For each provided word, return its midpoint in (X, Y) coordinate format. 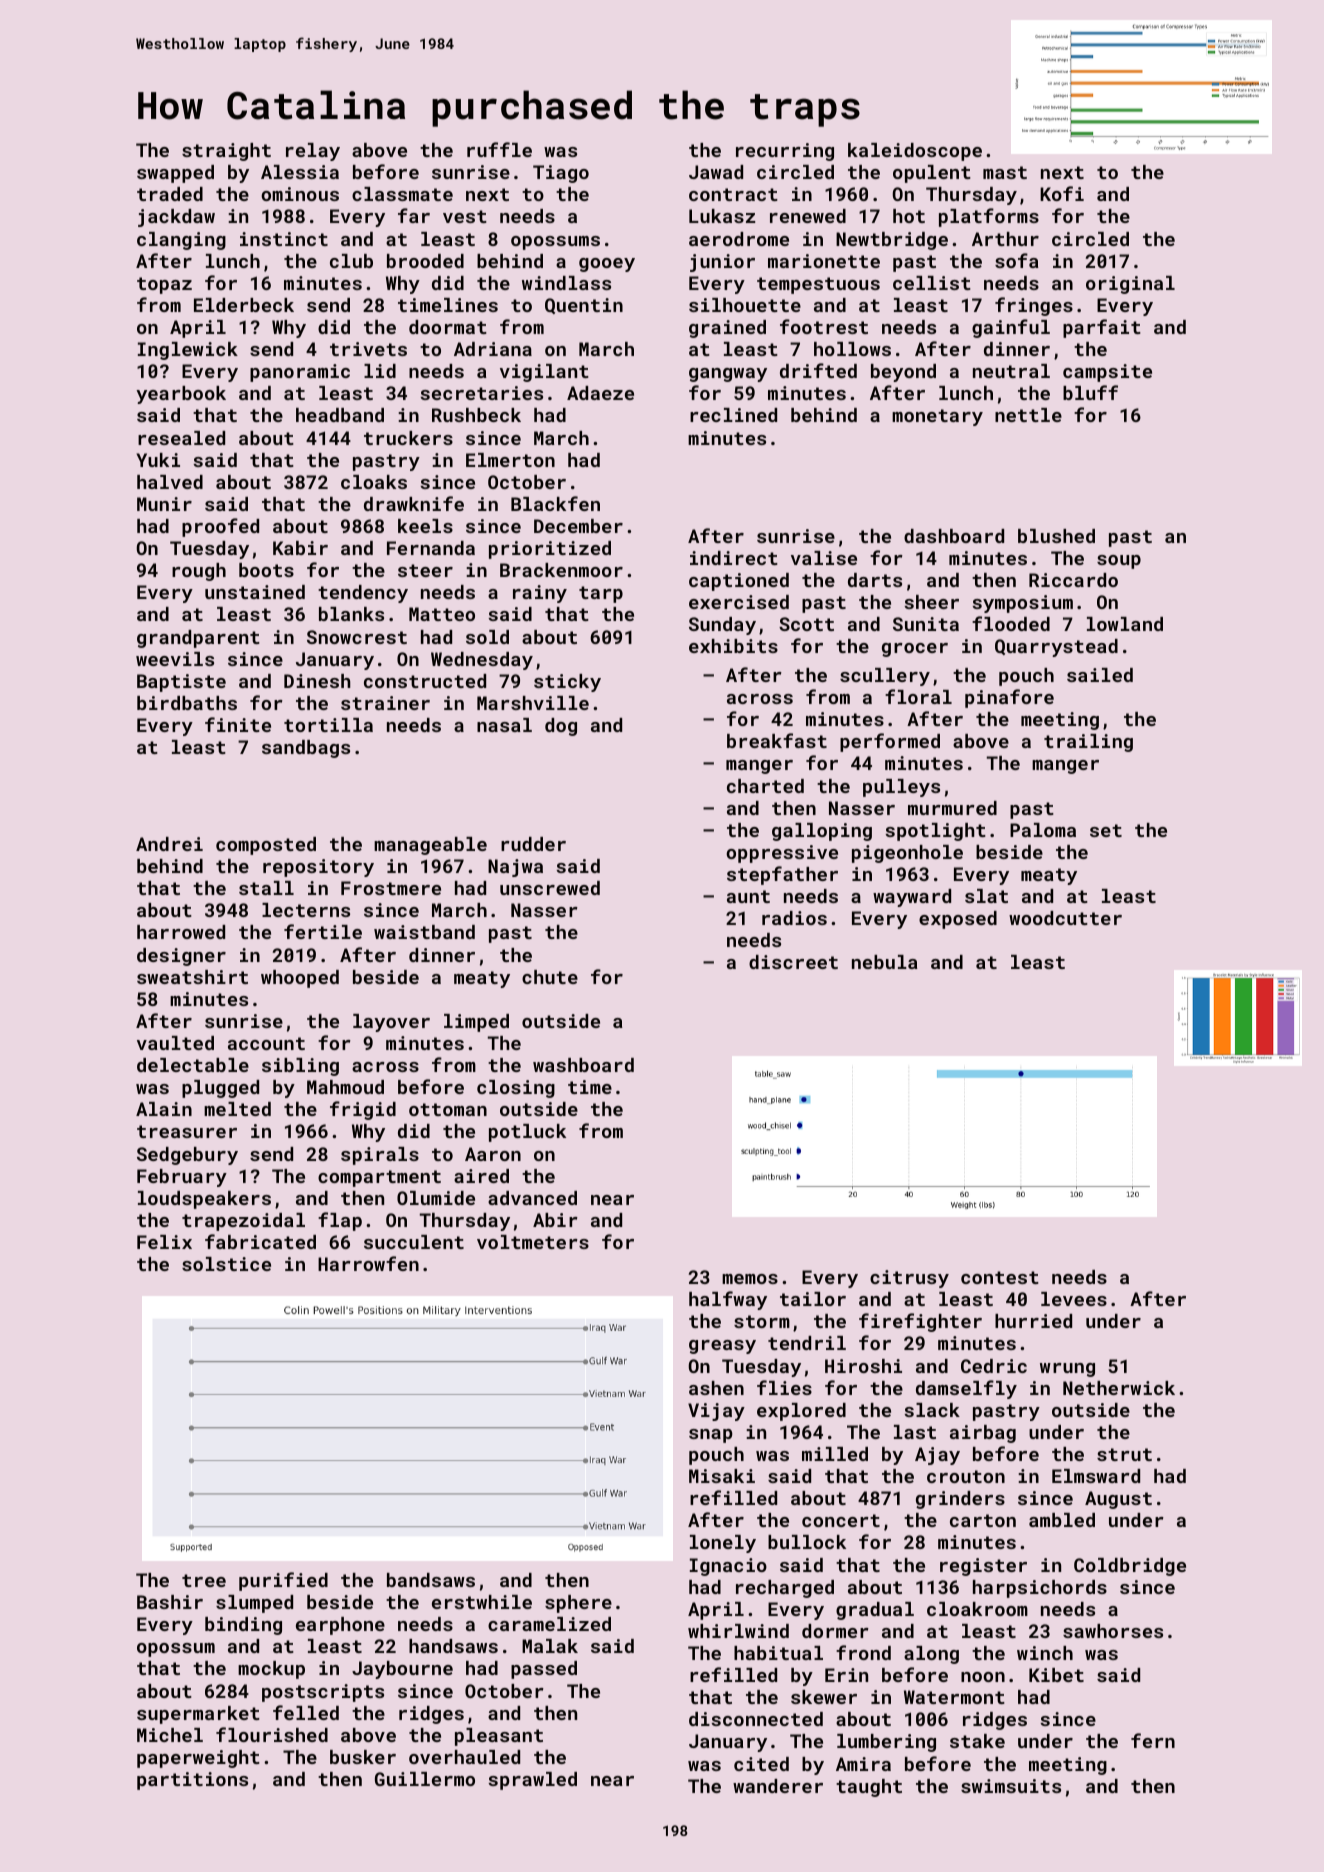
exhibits (733, 646)
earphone (340, 1626)
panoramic (300, 373)
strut (1124, 1454)
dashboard (954, 536)
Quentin (584, 306)
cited (761, 1764)
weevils (175, 659)
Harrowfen (368, 1263)
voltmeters (533, 1242)
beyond (903, 373)
